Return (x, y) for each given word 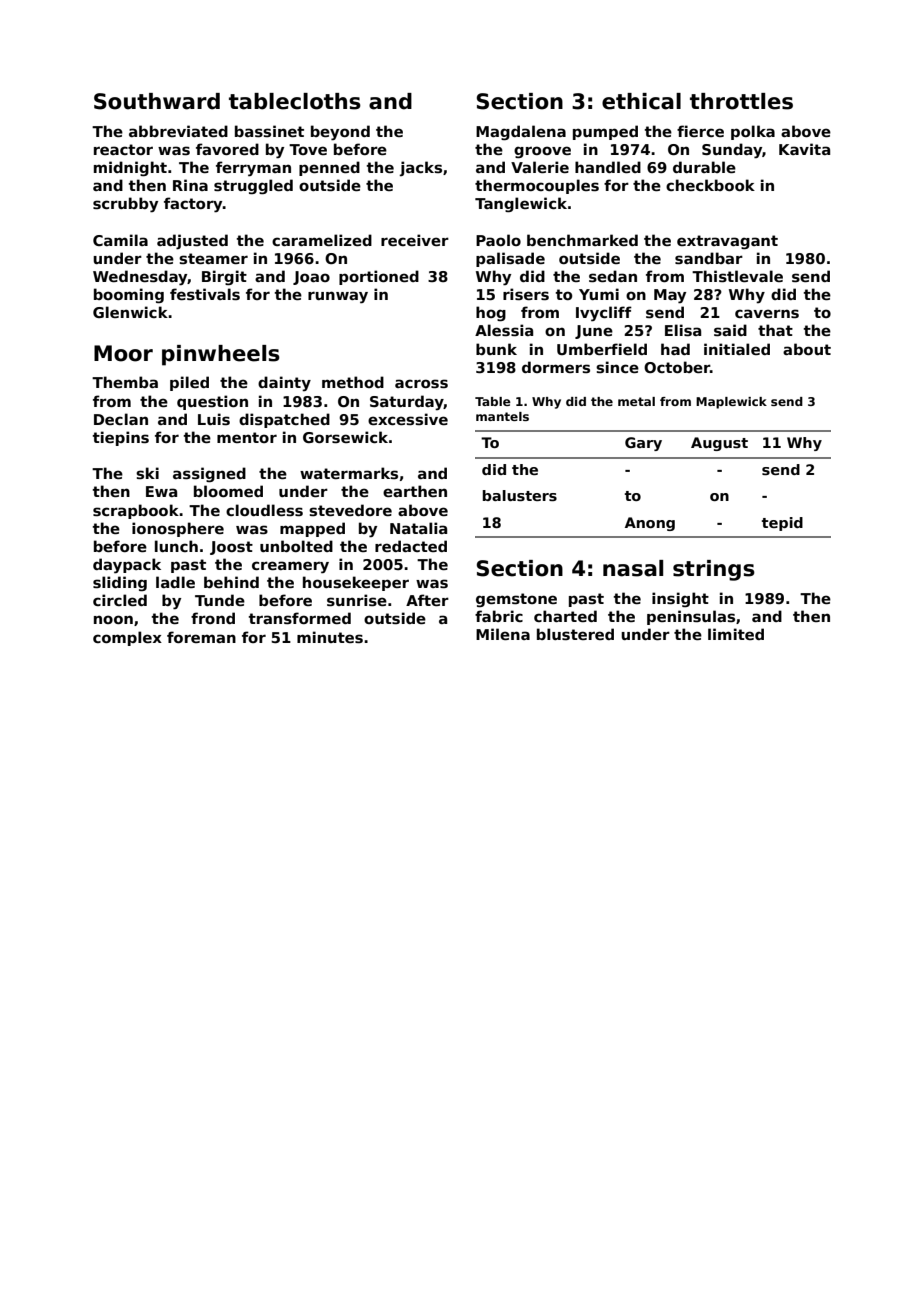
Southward (157, 101)
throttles (741, 101)
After (427, 600)
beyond (340, 133)
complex (127, 638)
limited (736, 634)
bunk (496, 349)
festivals (205, 294)
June (594, 332)
